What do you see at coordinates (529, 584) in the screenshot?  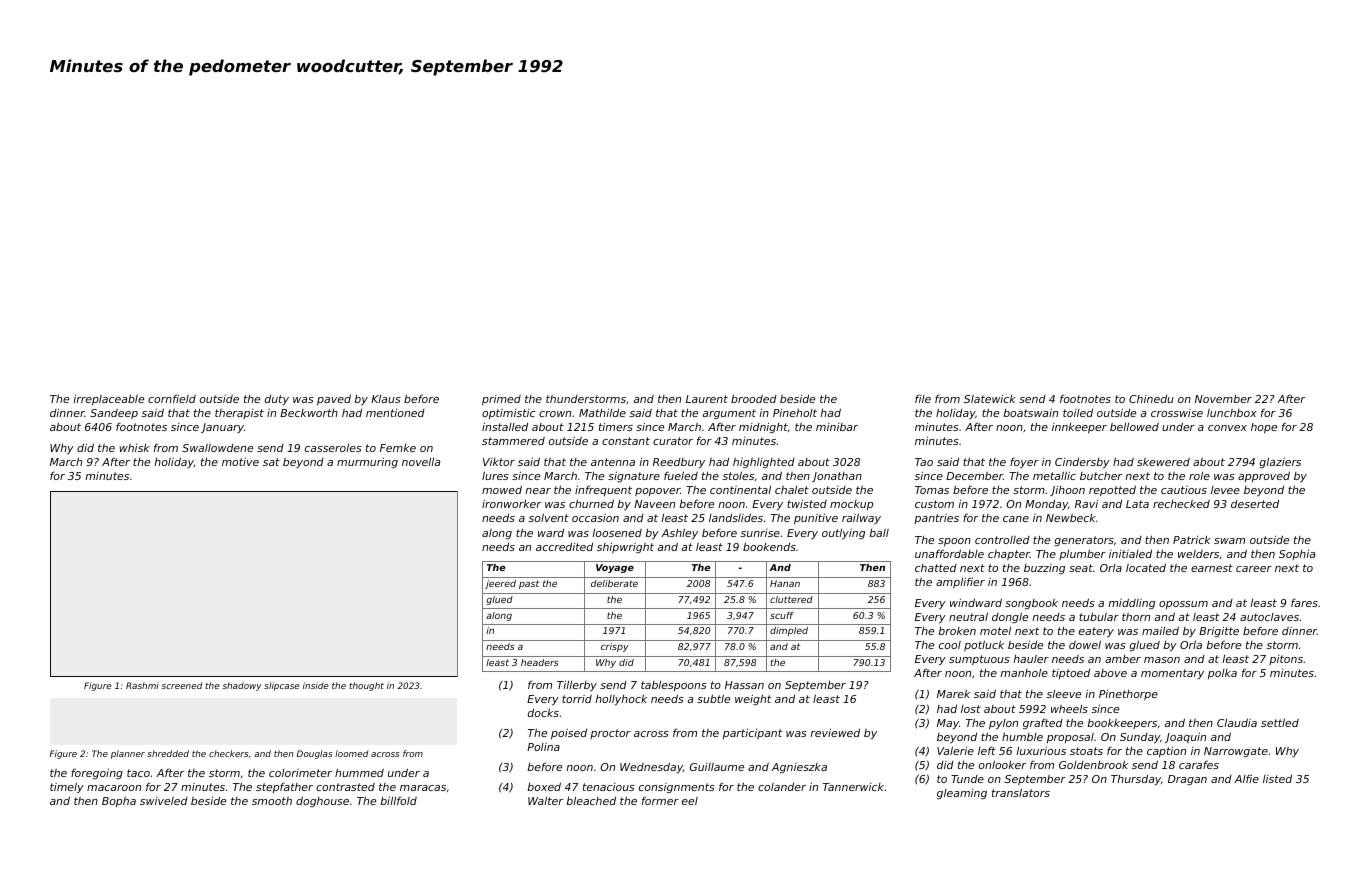 I see `past` at bounding box center [529, 584].
